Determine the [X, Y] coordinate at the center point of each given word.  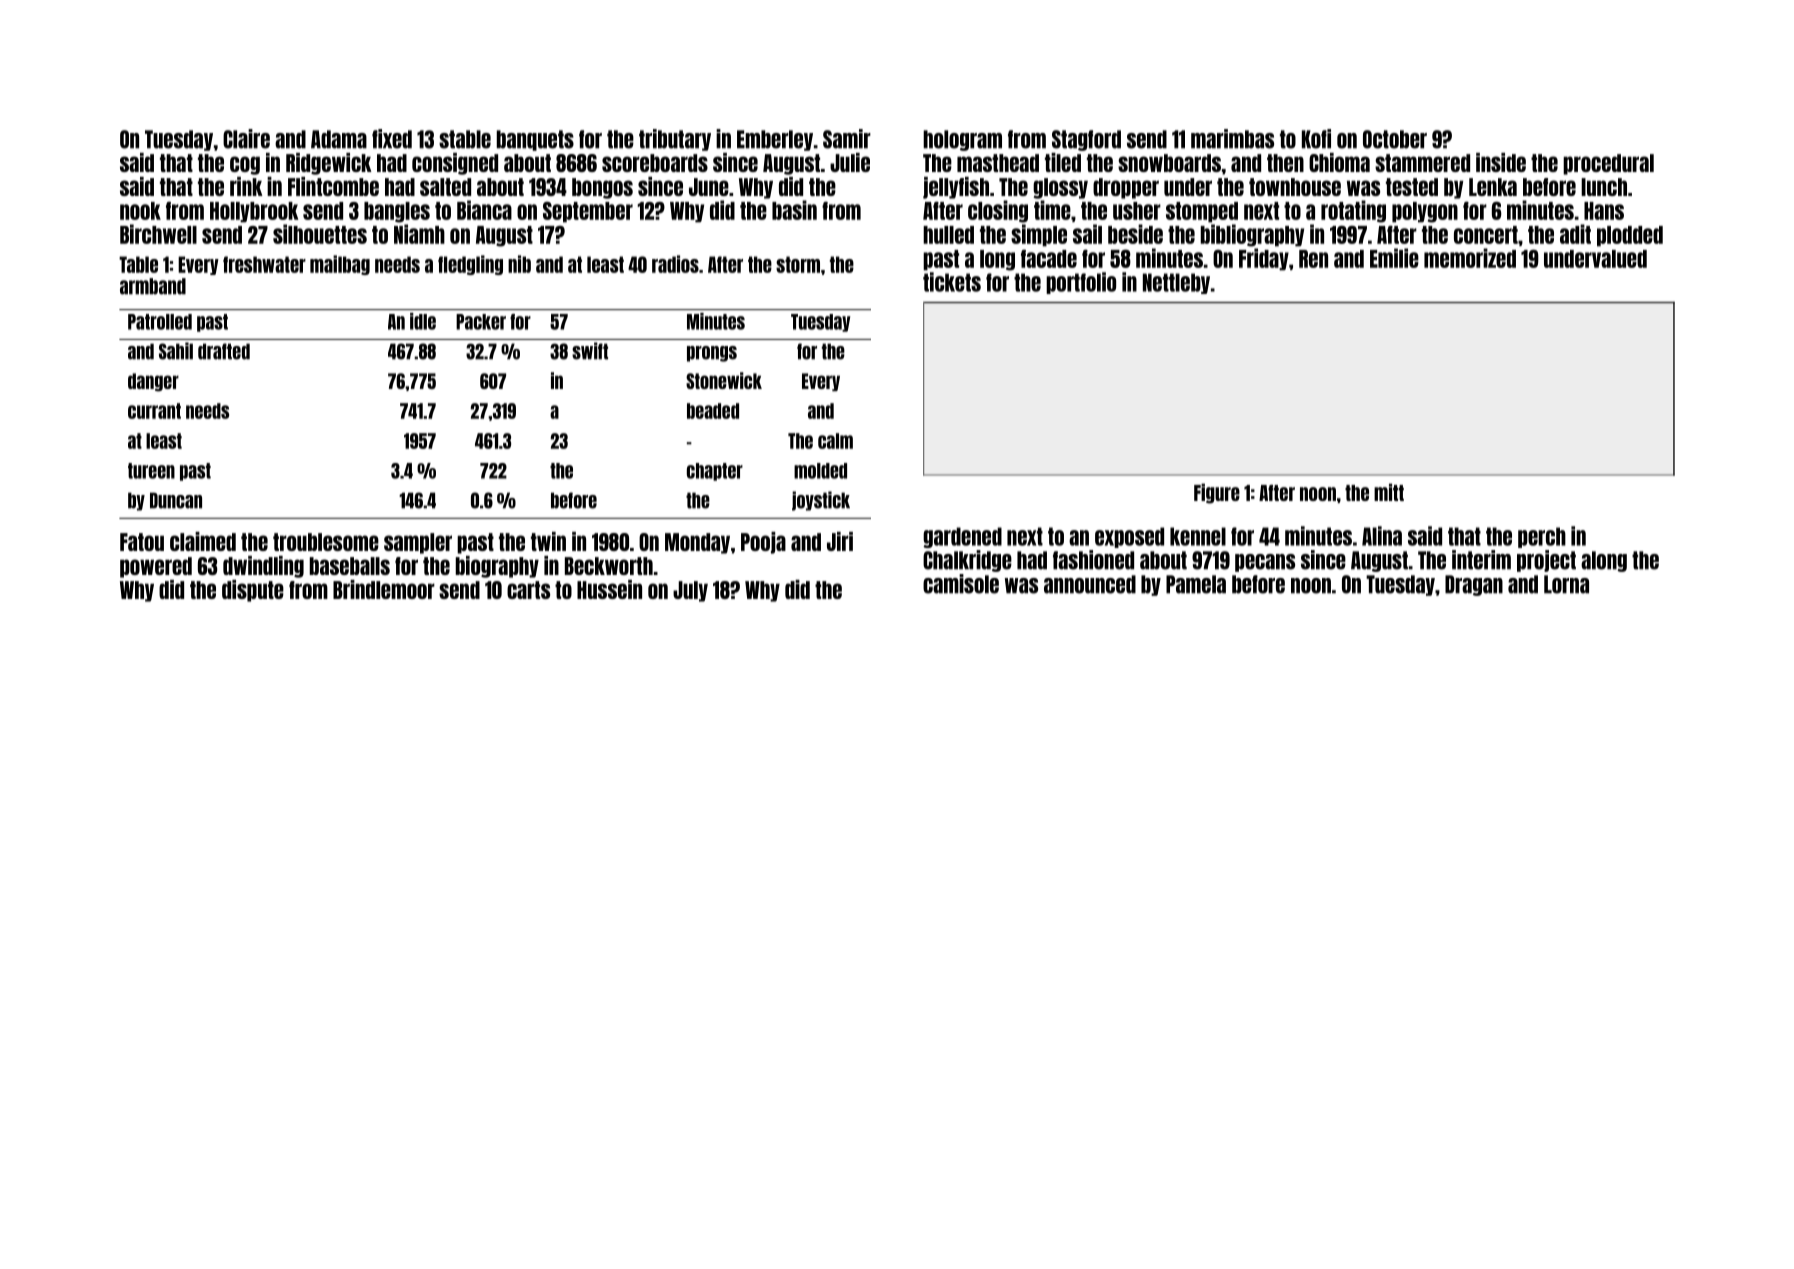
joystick [821, 501]
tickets [952, 282]
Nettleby [1176, 283]
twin [548, 541]
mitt [1389, 492]
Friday [1264, 259]
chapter [715, 472]
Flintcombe [333, 186]
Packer [481, 322]
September [588, 212]
